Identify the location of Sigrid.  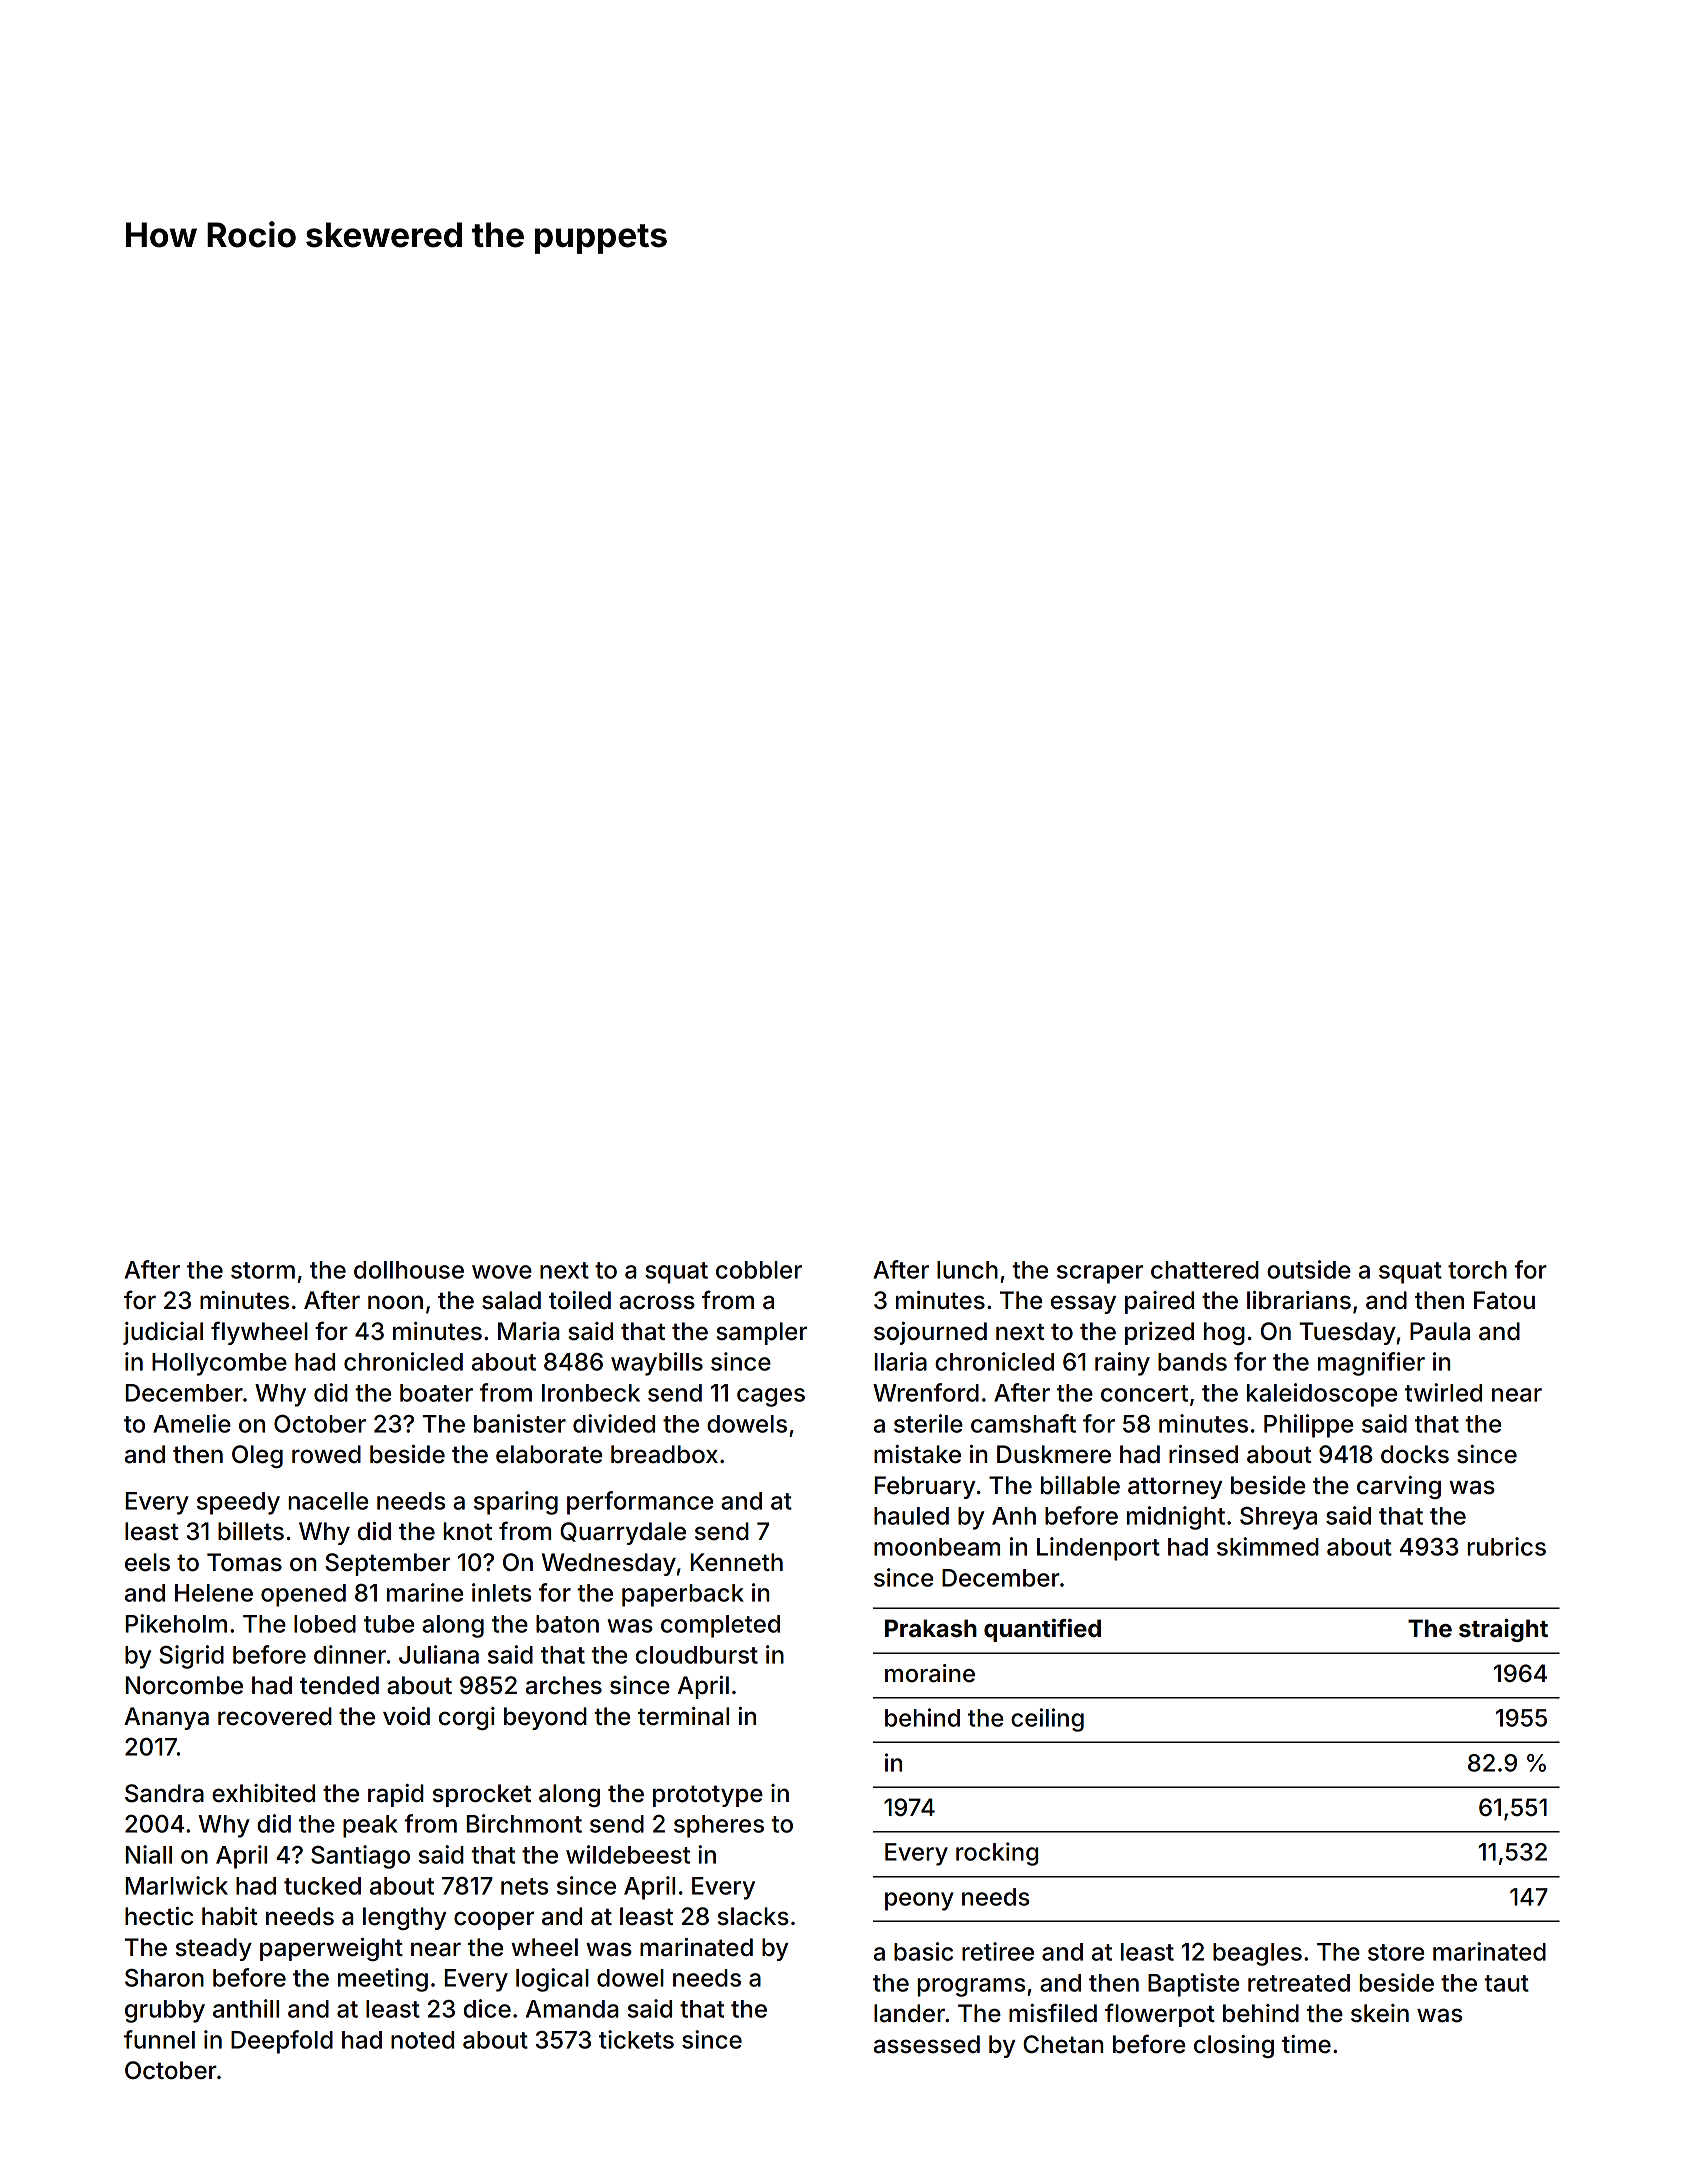
(191, 1657).
